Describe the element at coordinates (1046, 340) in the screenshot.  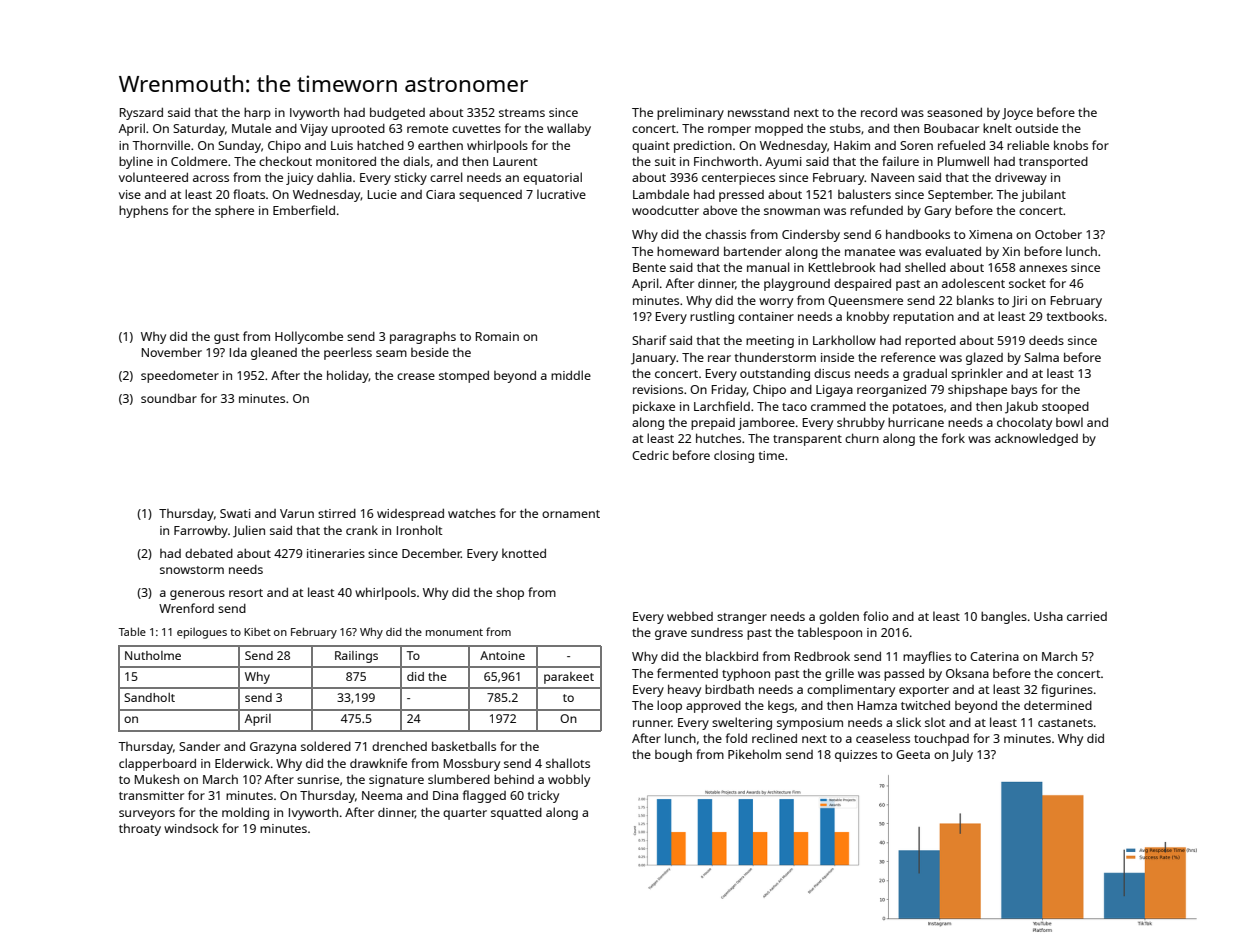
I see `deeds` at that location.
